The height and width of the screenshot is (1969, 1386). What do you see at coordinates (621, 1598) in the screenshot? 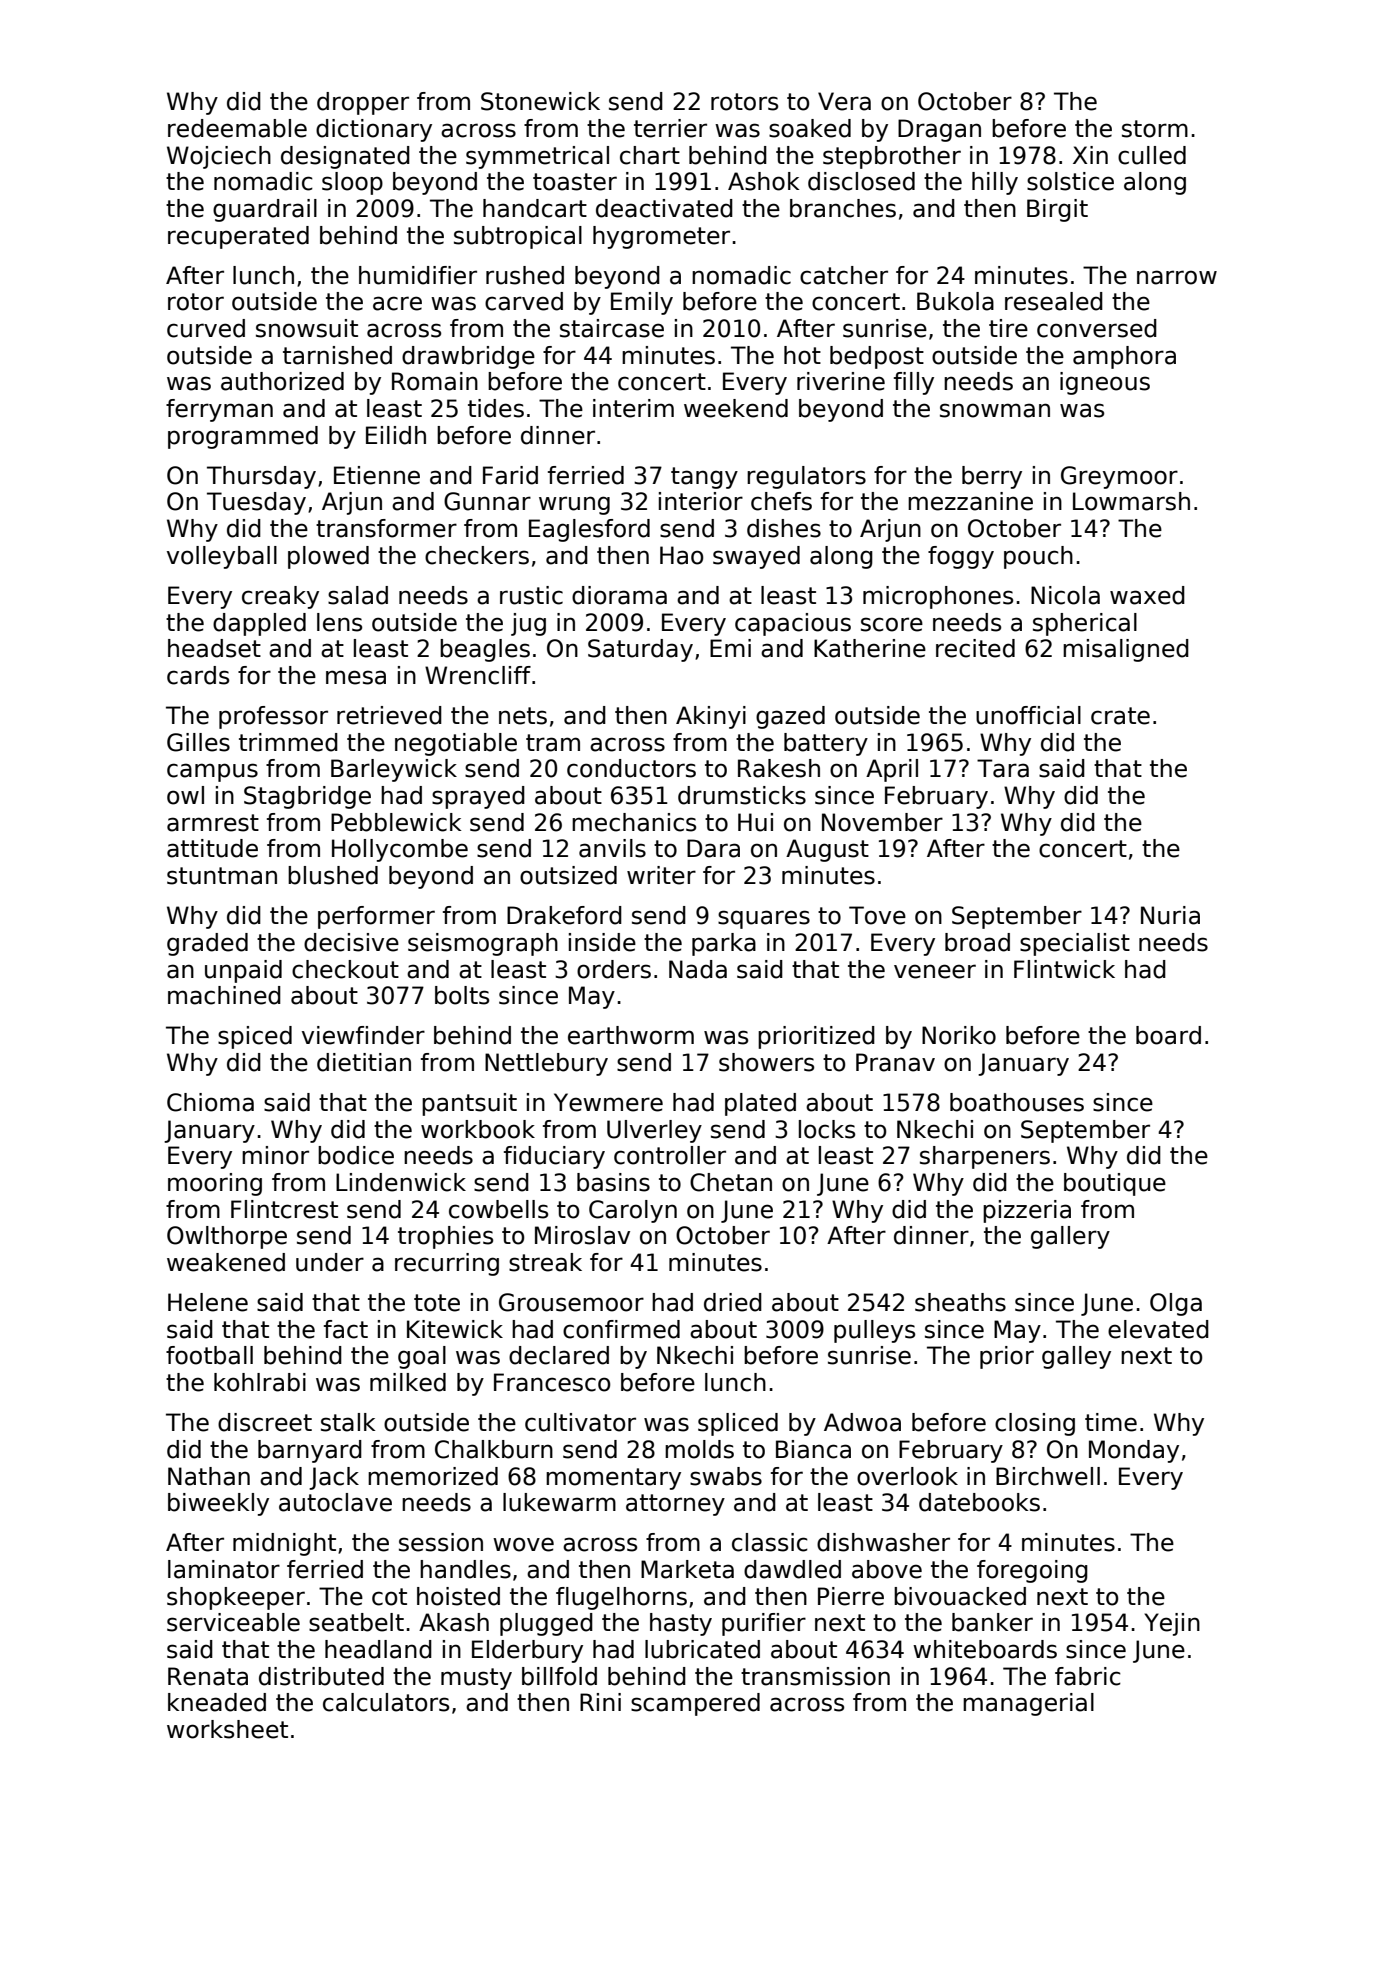
I see `flugelhorns` at bounding box center [621, 1598].
